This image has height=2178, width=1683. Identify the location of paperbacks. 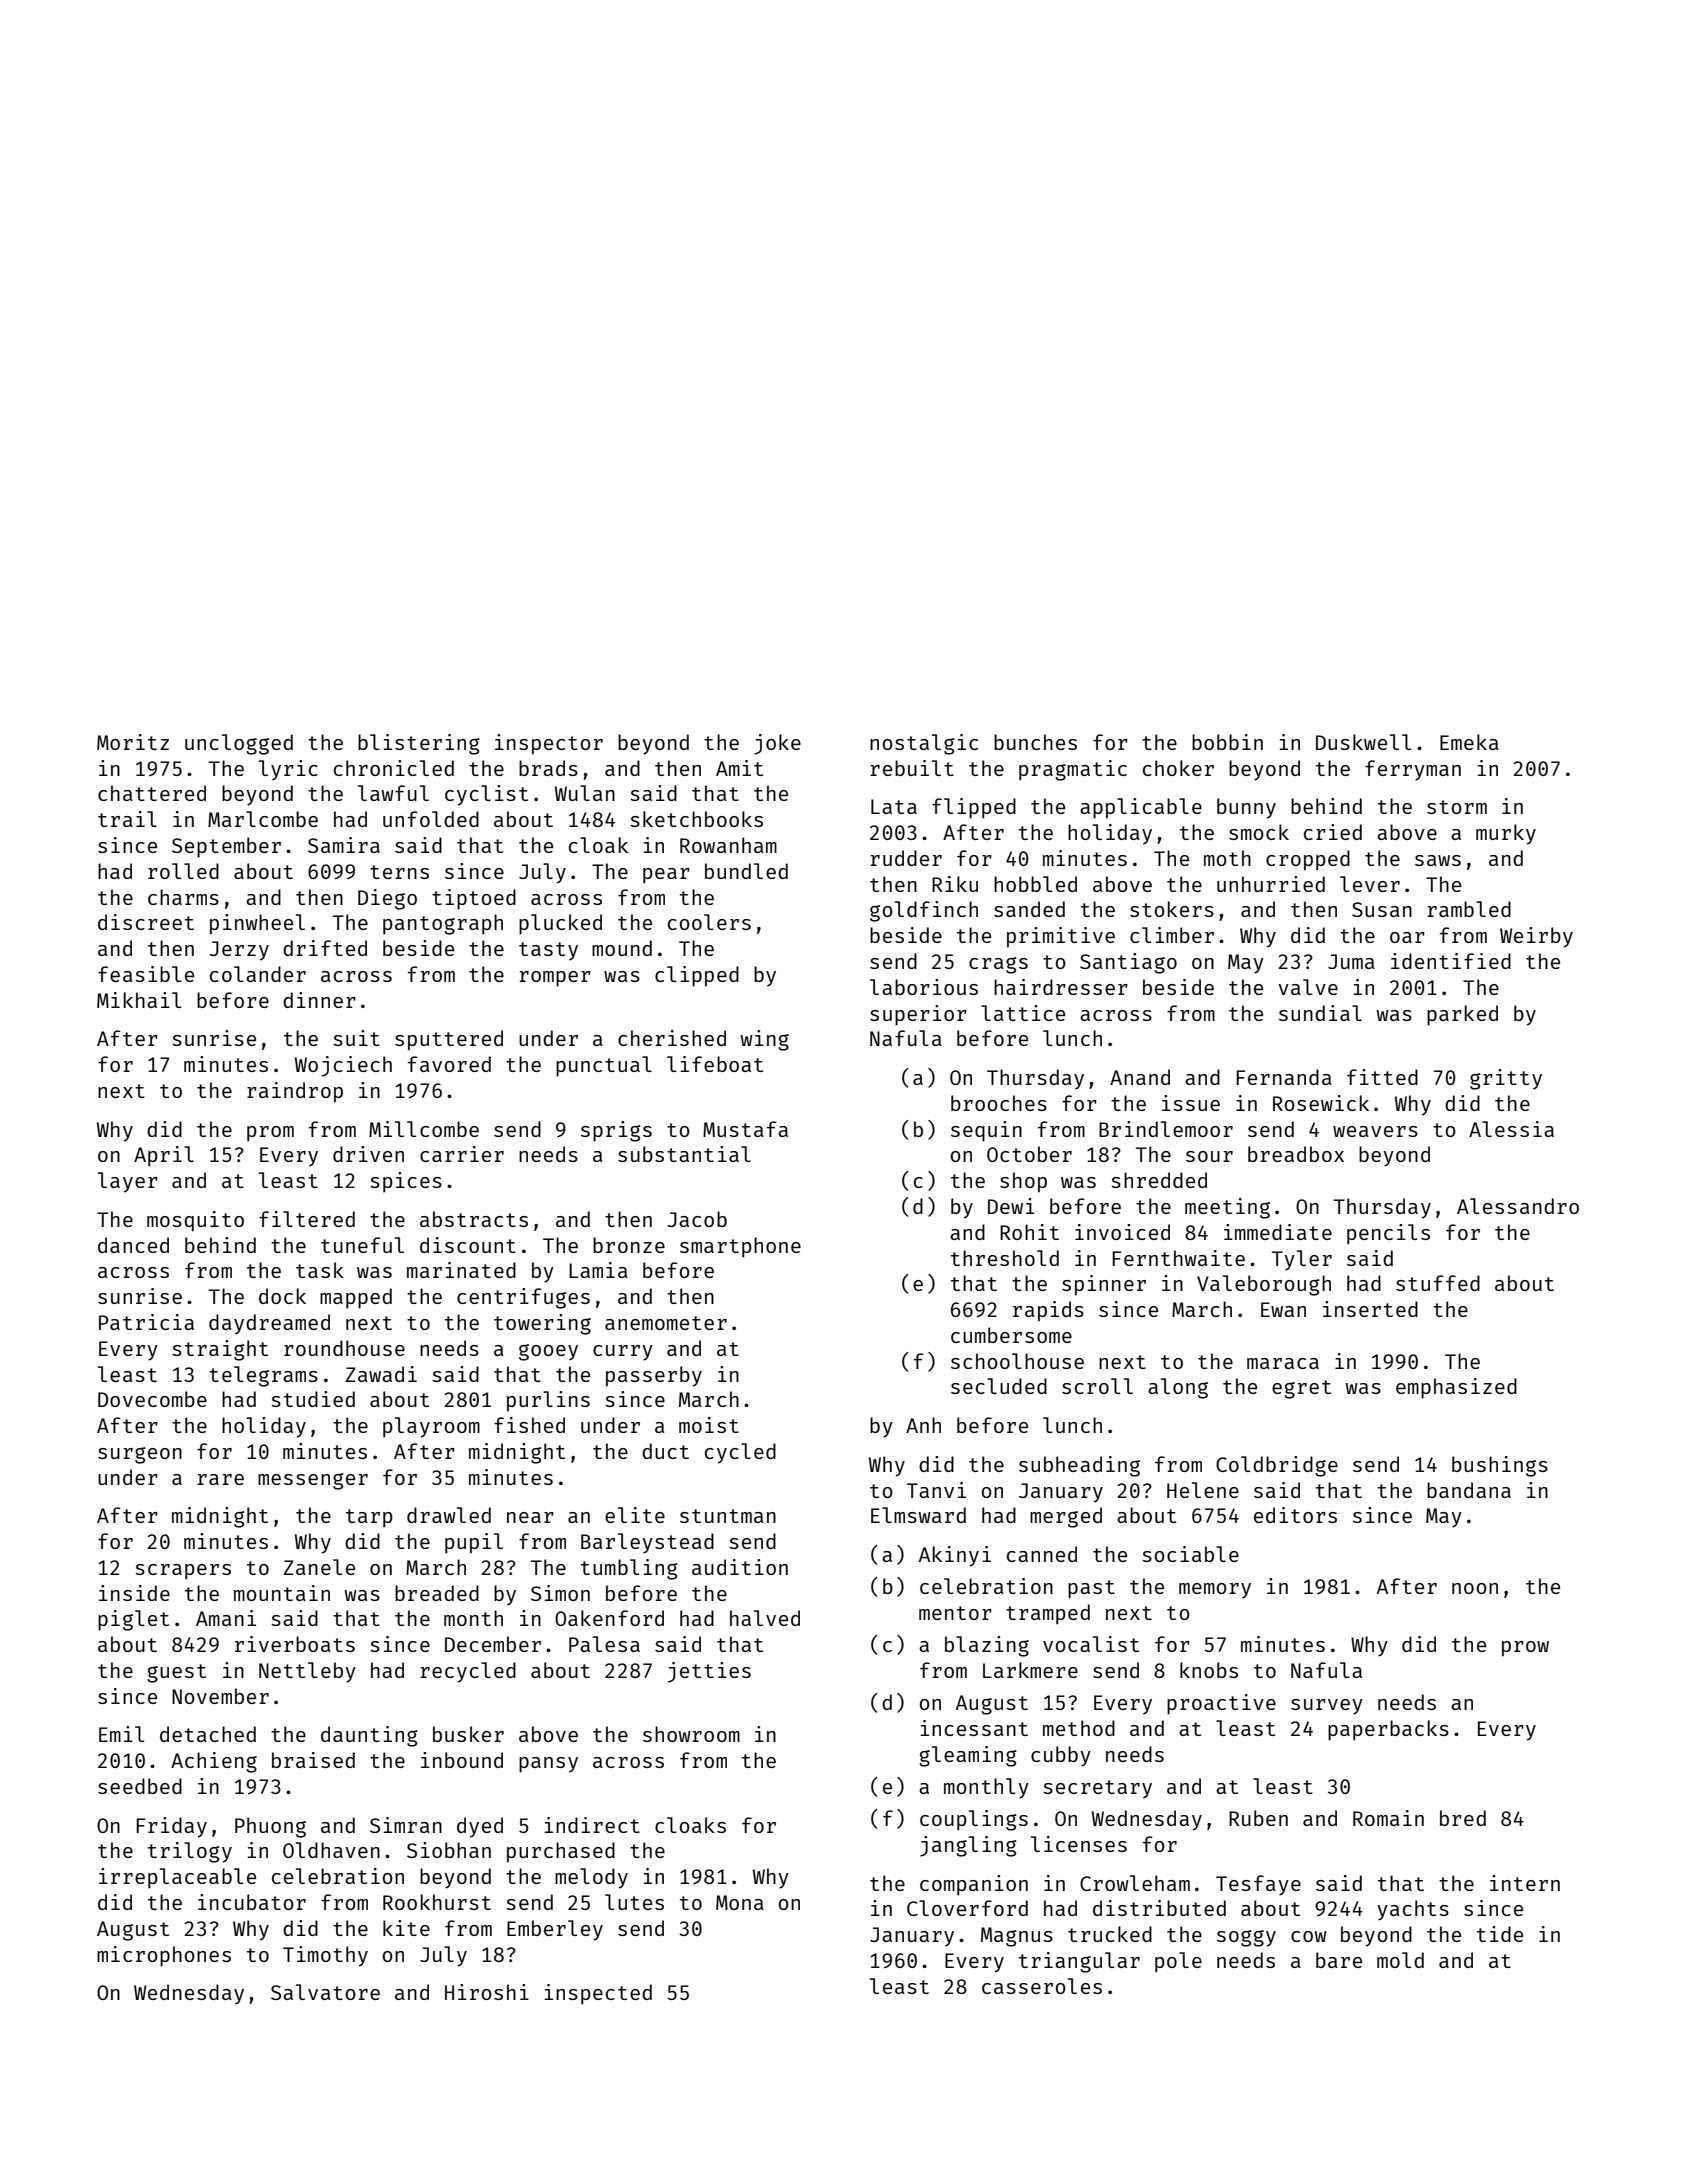
(1388, 1730).
